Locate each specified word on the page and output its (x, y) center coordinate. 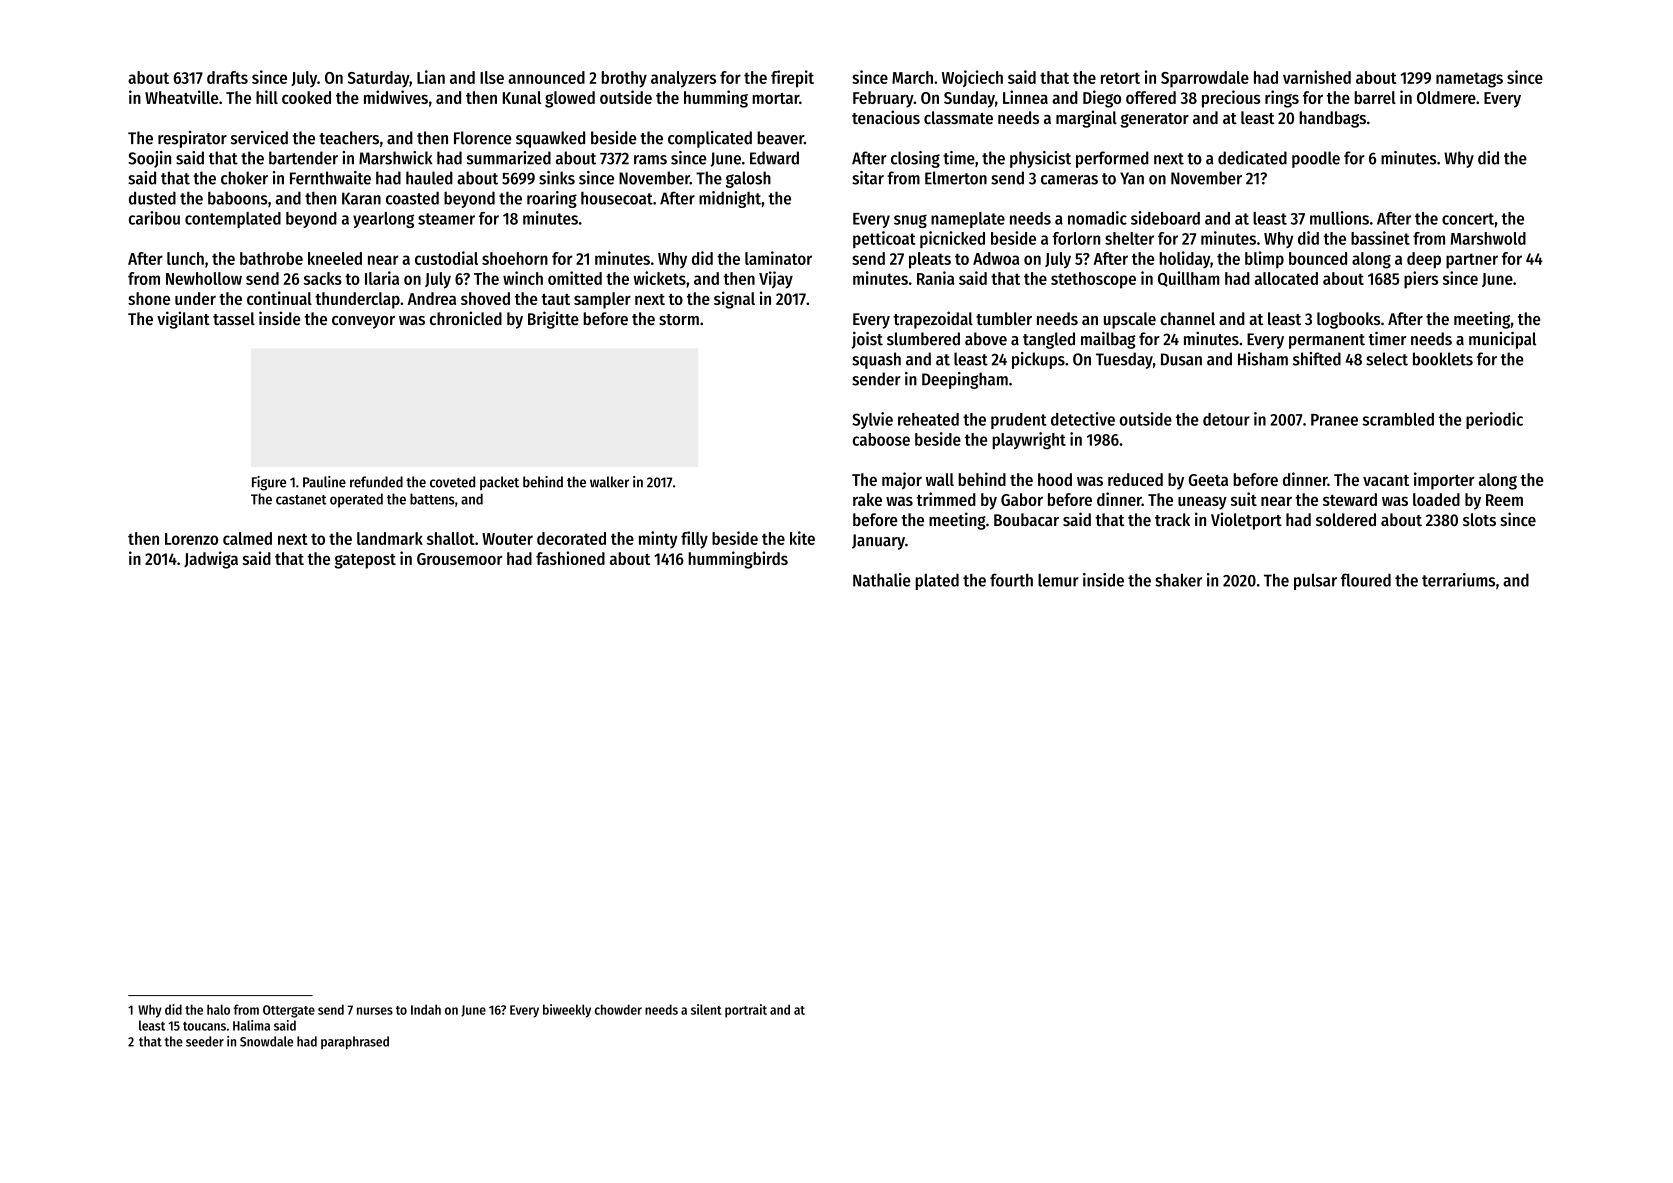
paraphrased (355, 1042)
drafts (227, 77)
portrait (746, 1011)
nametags (1469, 80)
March (912, 77)
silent (706, 1009)
